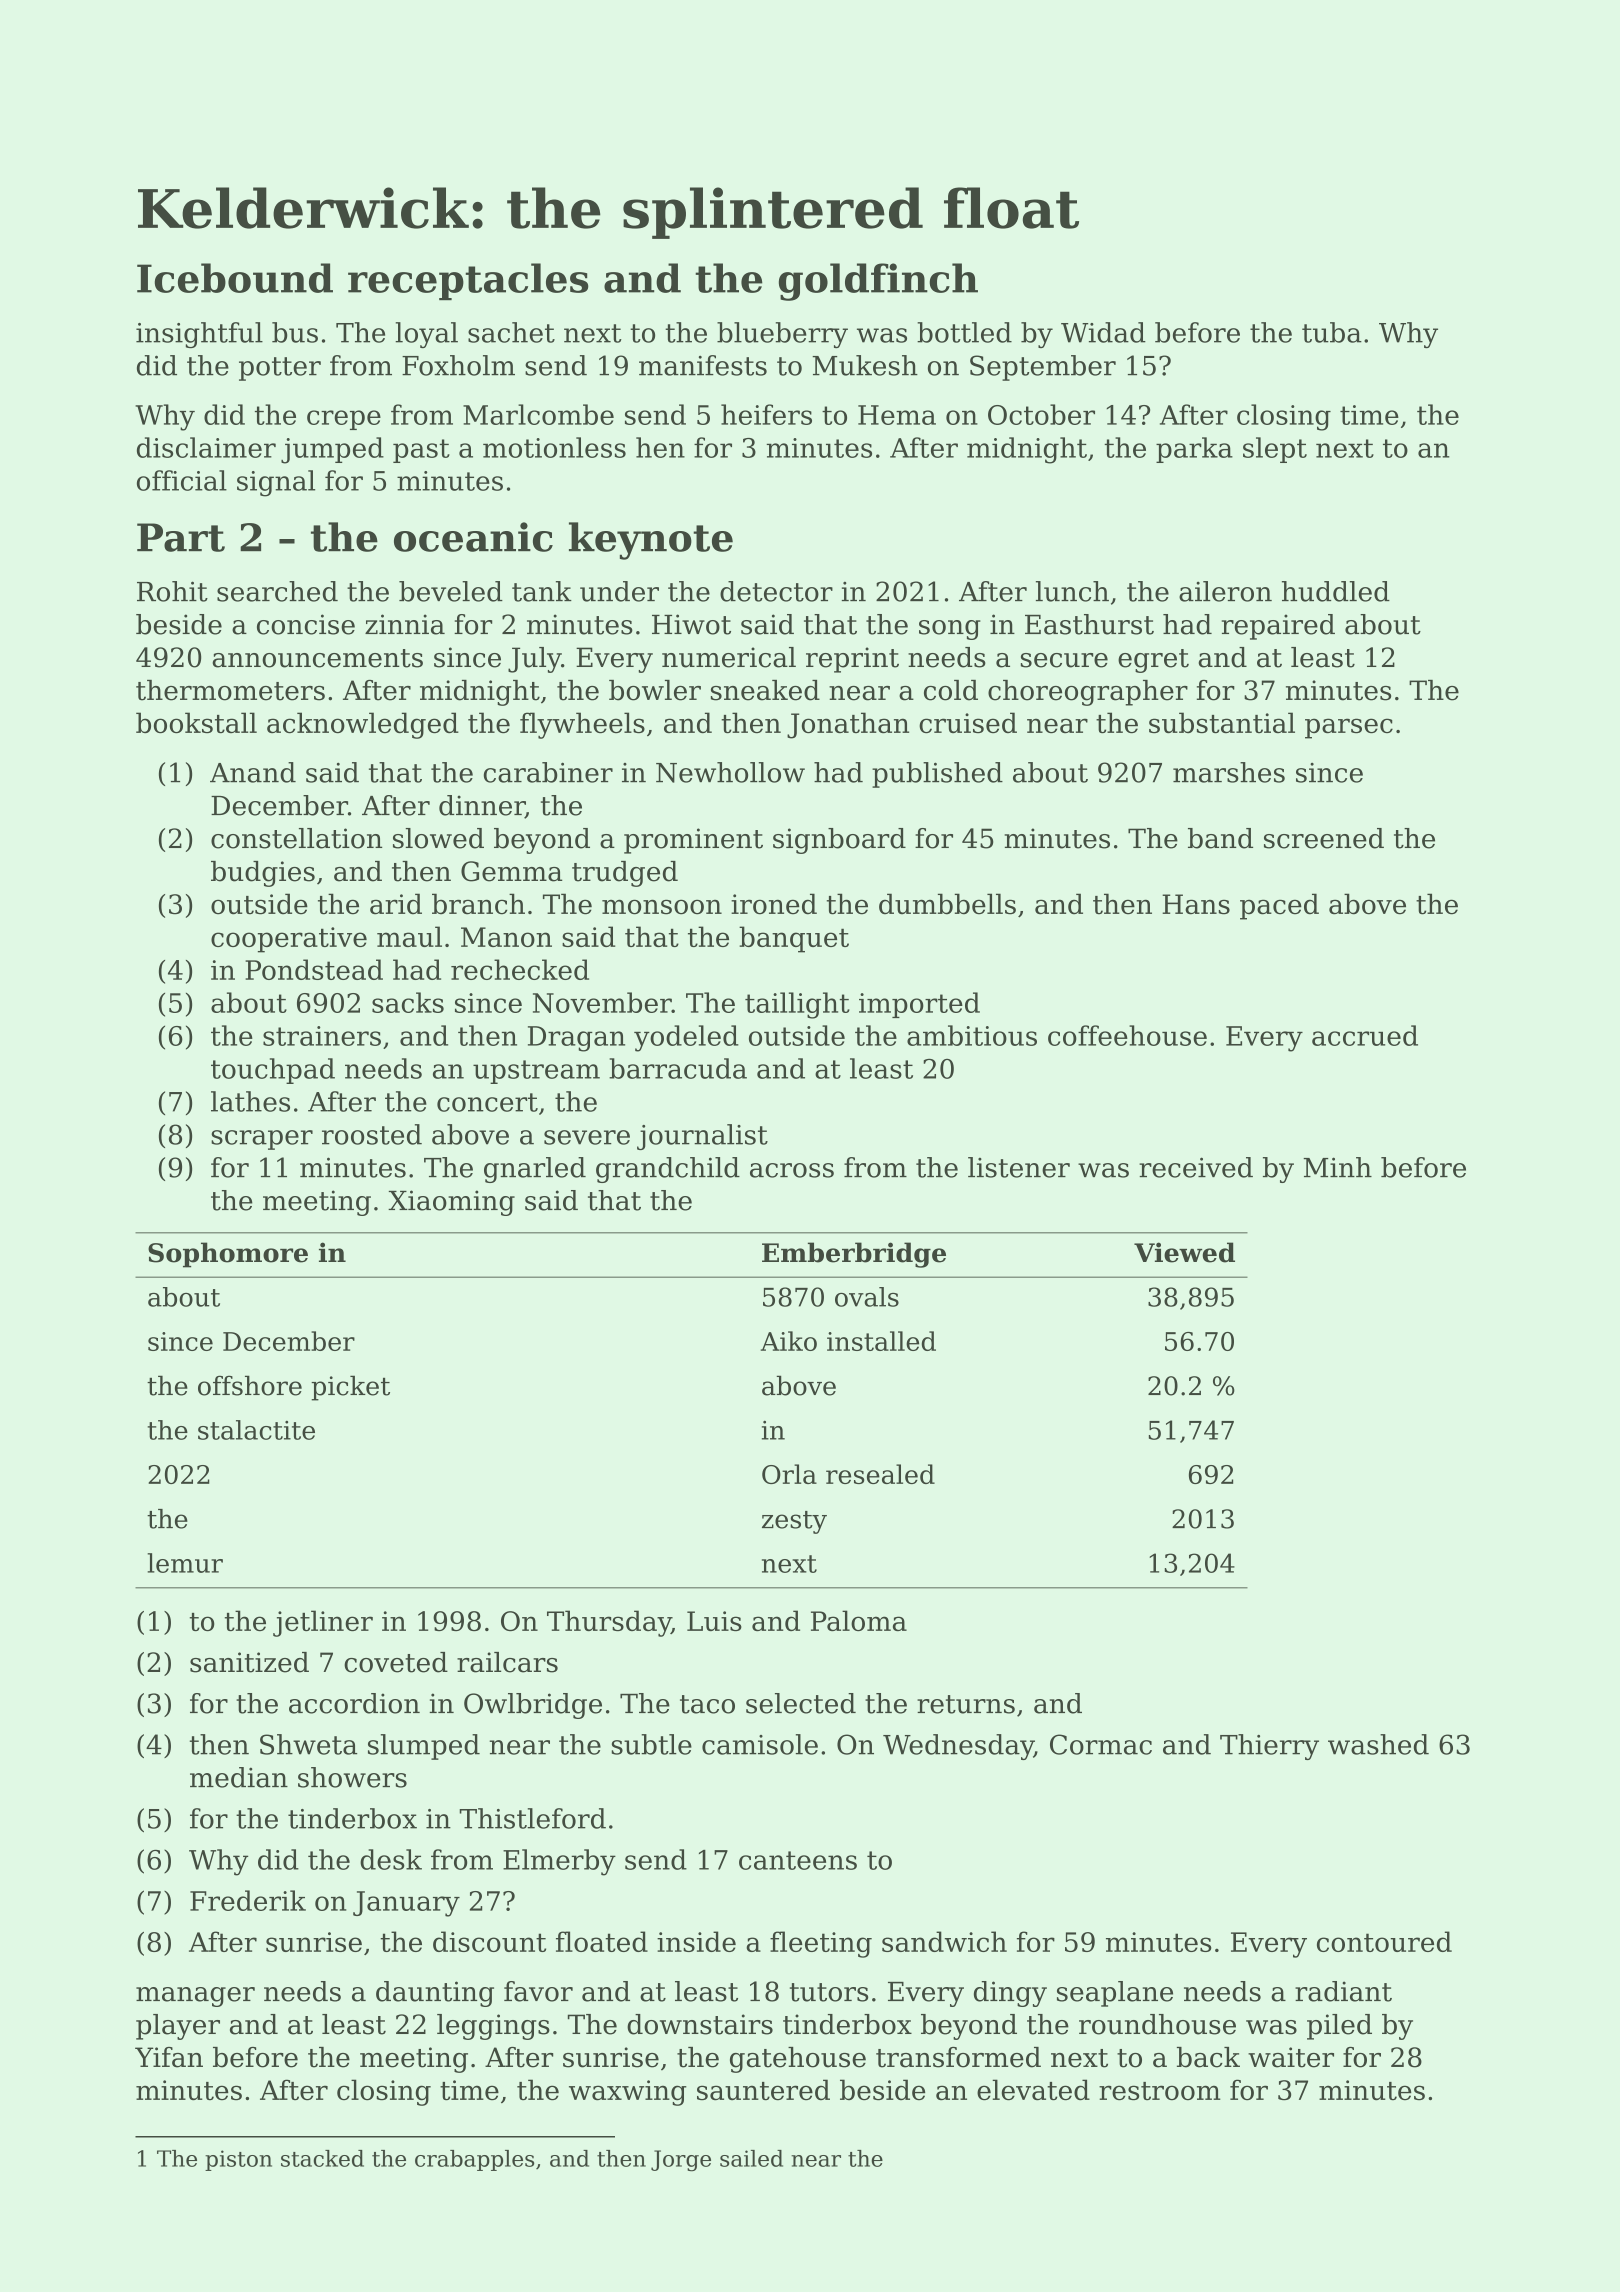 Image resolution: width=1620 pixels, height=2292 pixels. What do you see at coordinates (766, 414) in the screenshot?
I see `heifers` at bounding box center [766, 414].
